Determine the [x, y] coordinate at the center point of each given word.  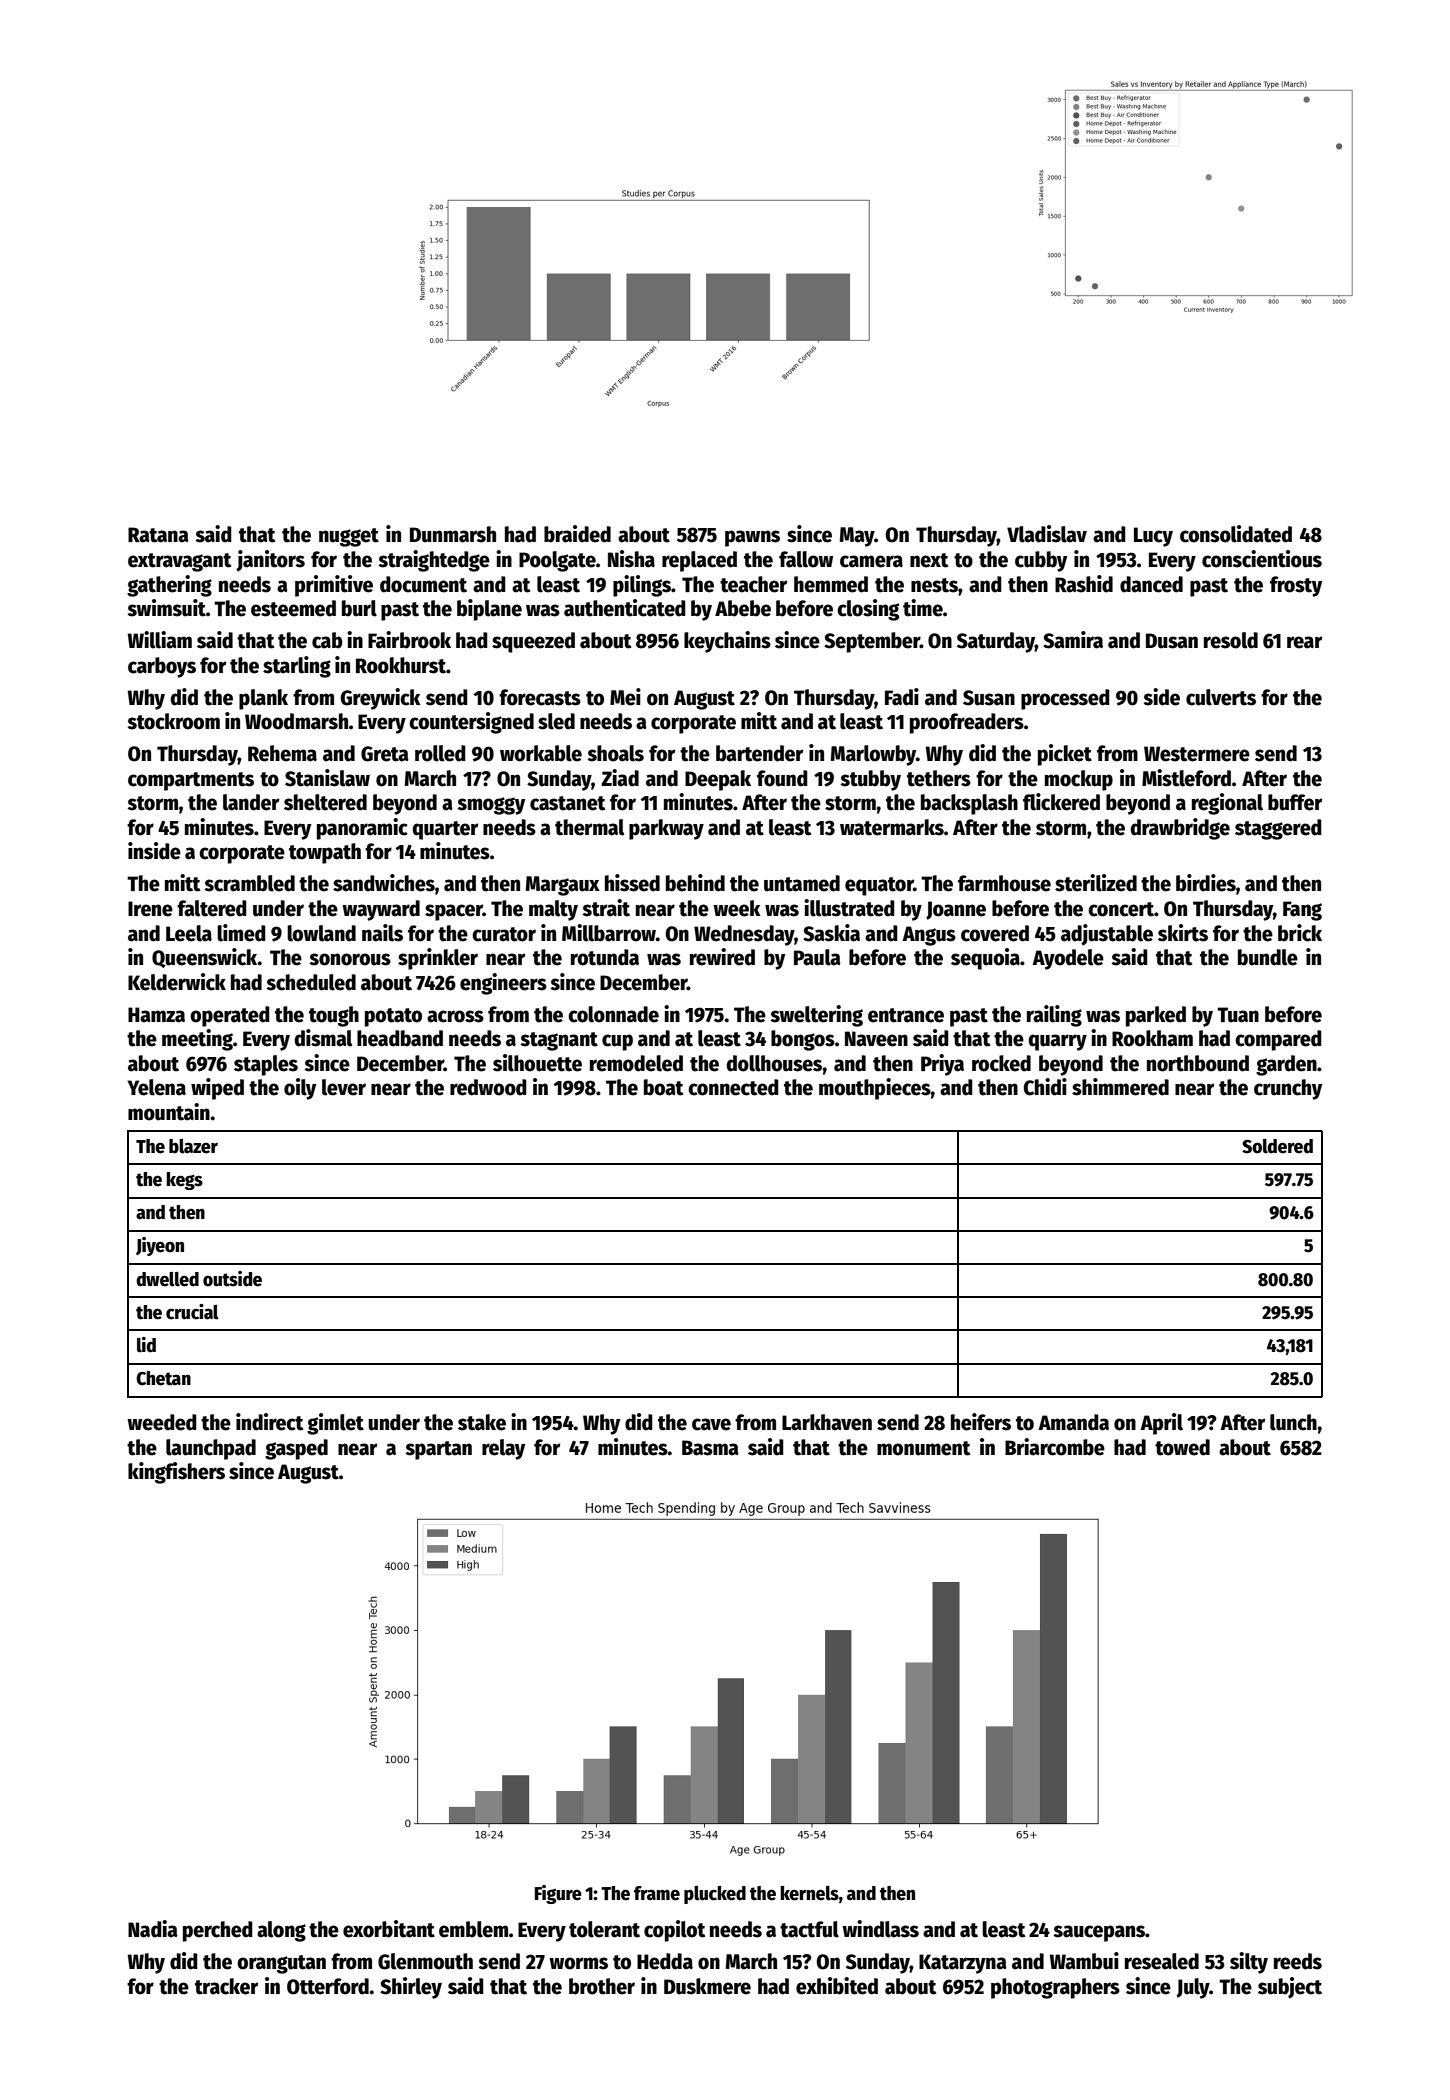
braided [577, 534]
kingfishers [176, 1473]
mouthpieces [875, 1089]
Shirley [411, 1988]
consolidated [1236, 534]
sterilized [1096, 883]
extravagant [179, 562]
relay [503, 1449]
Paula [817, 957]
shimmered [1120, 1087]
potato [393, 1017]
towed [1182, 1447]
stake [482, 1422]
